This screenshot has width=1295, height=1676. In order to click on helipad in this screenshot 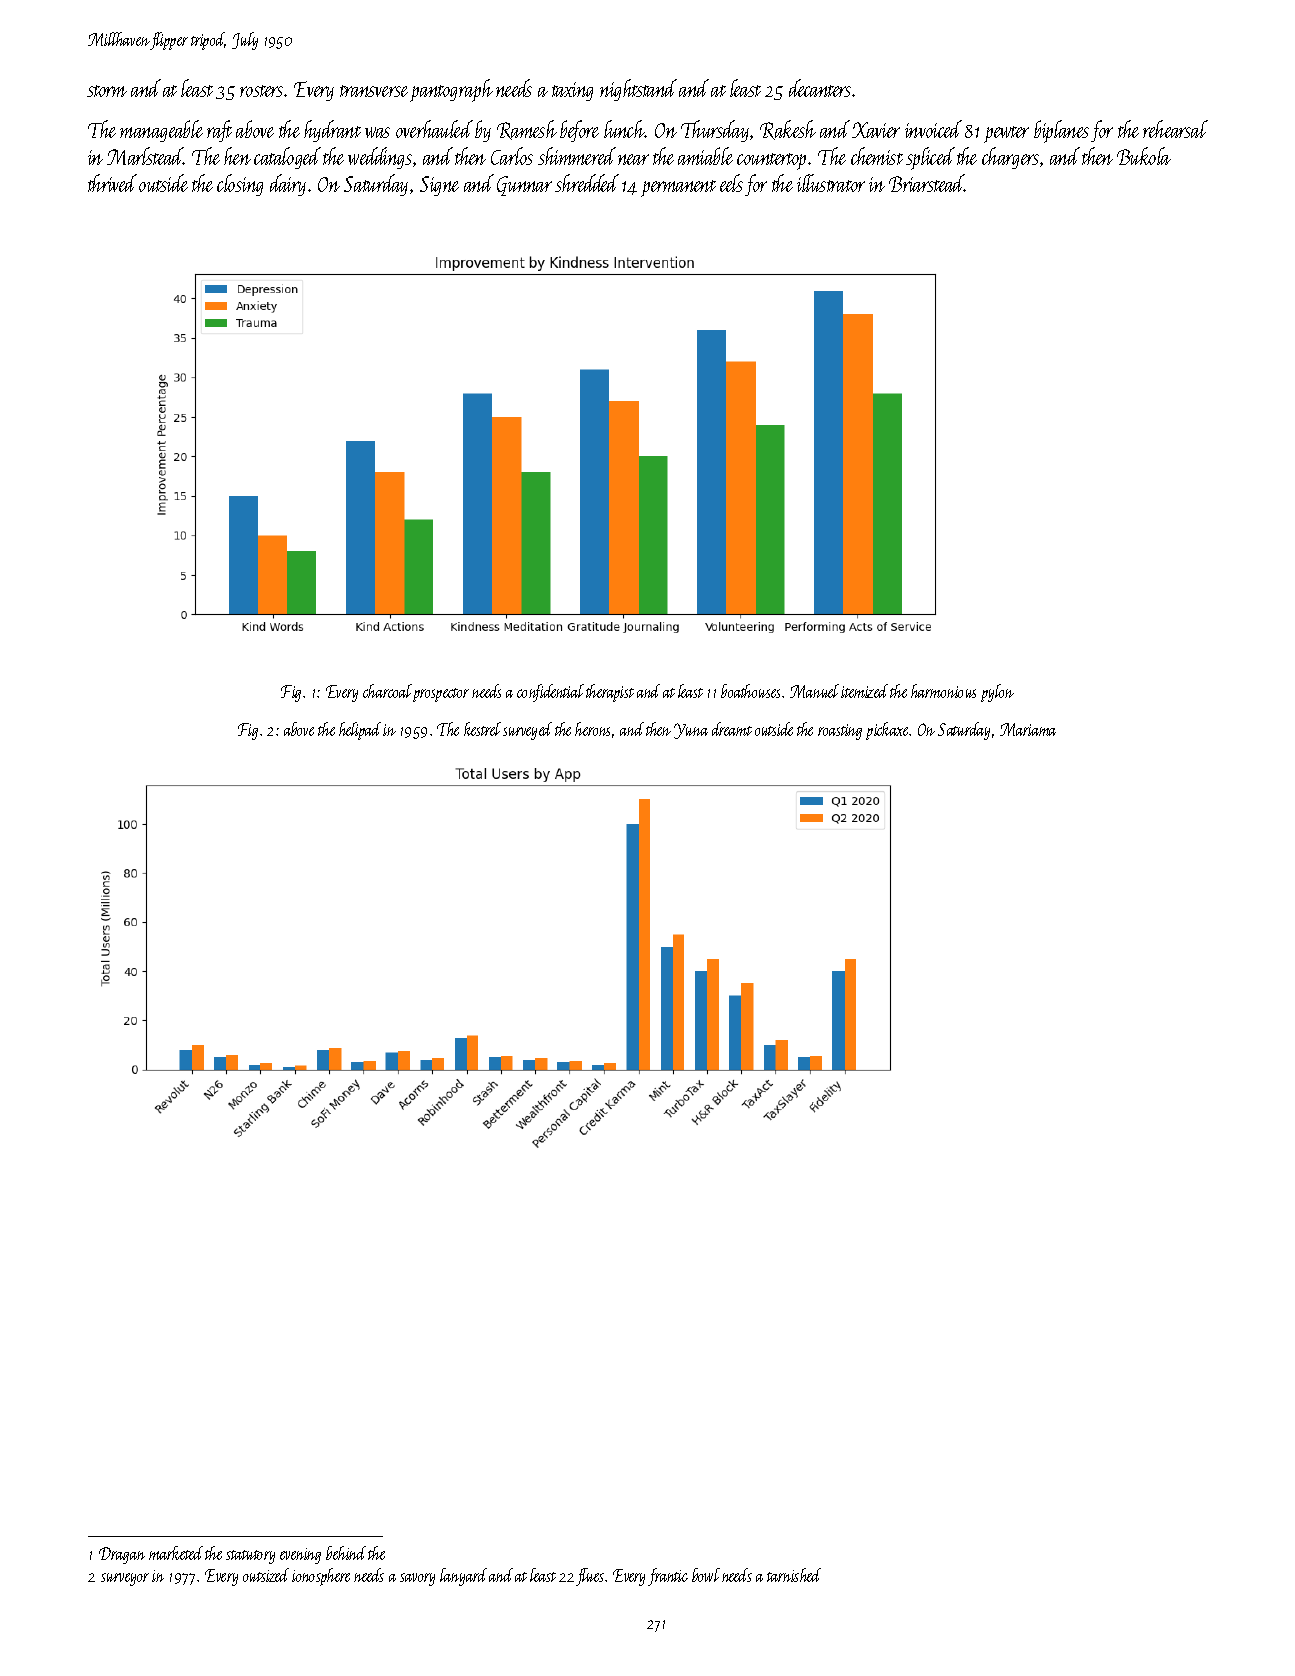, I will do `click(360, 731)`.
